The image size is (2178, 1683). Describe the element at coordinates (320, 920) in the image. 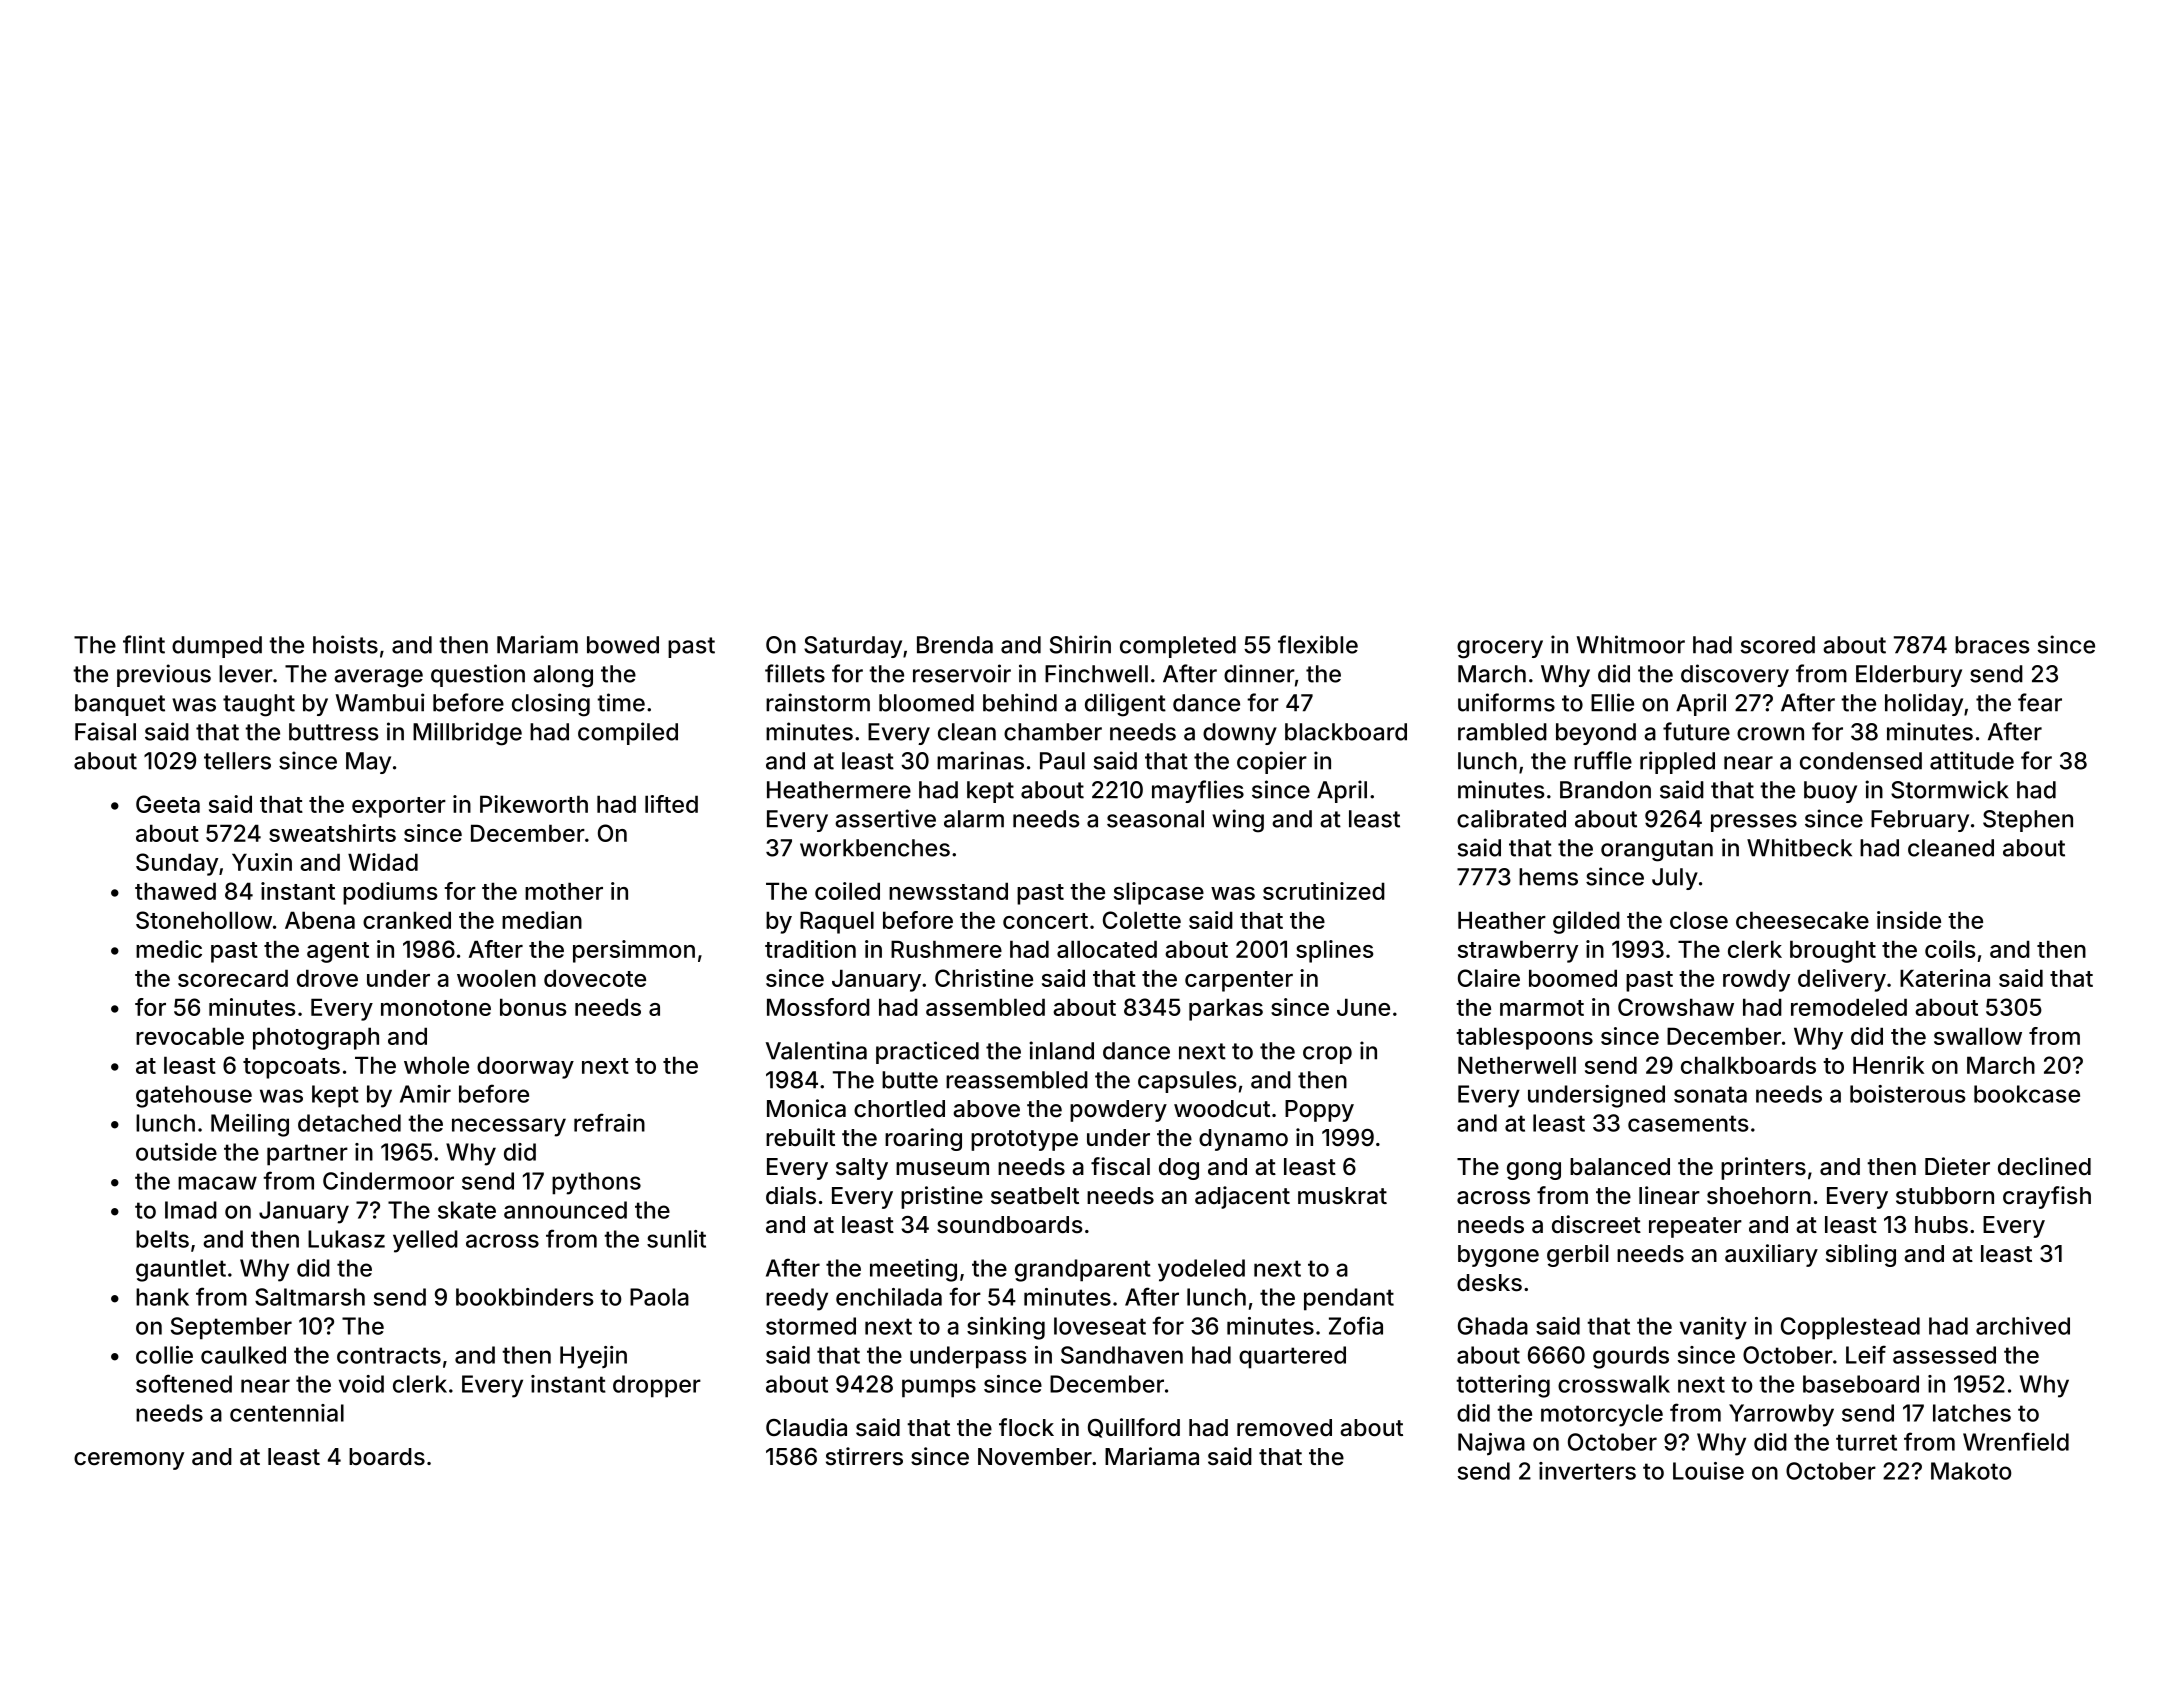

I see `Abena` at that location.
